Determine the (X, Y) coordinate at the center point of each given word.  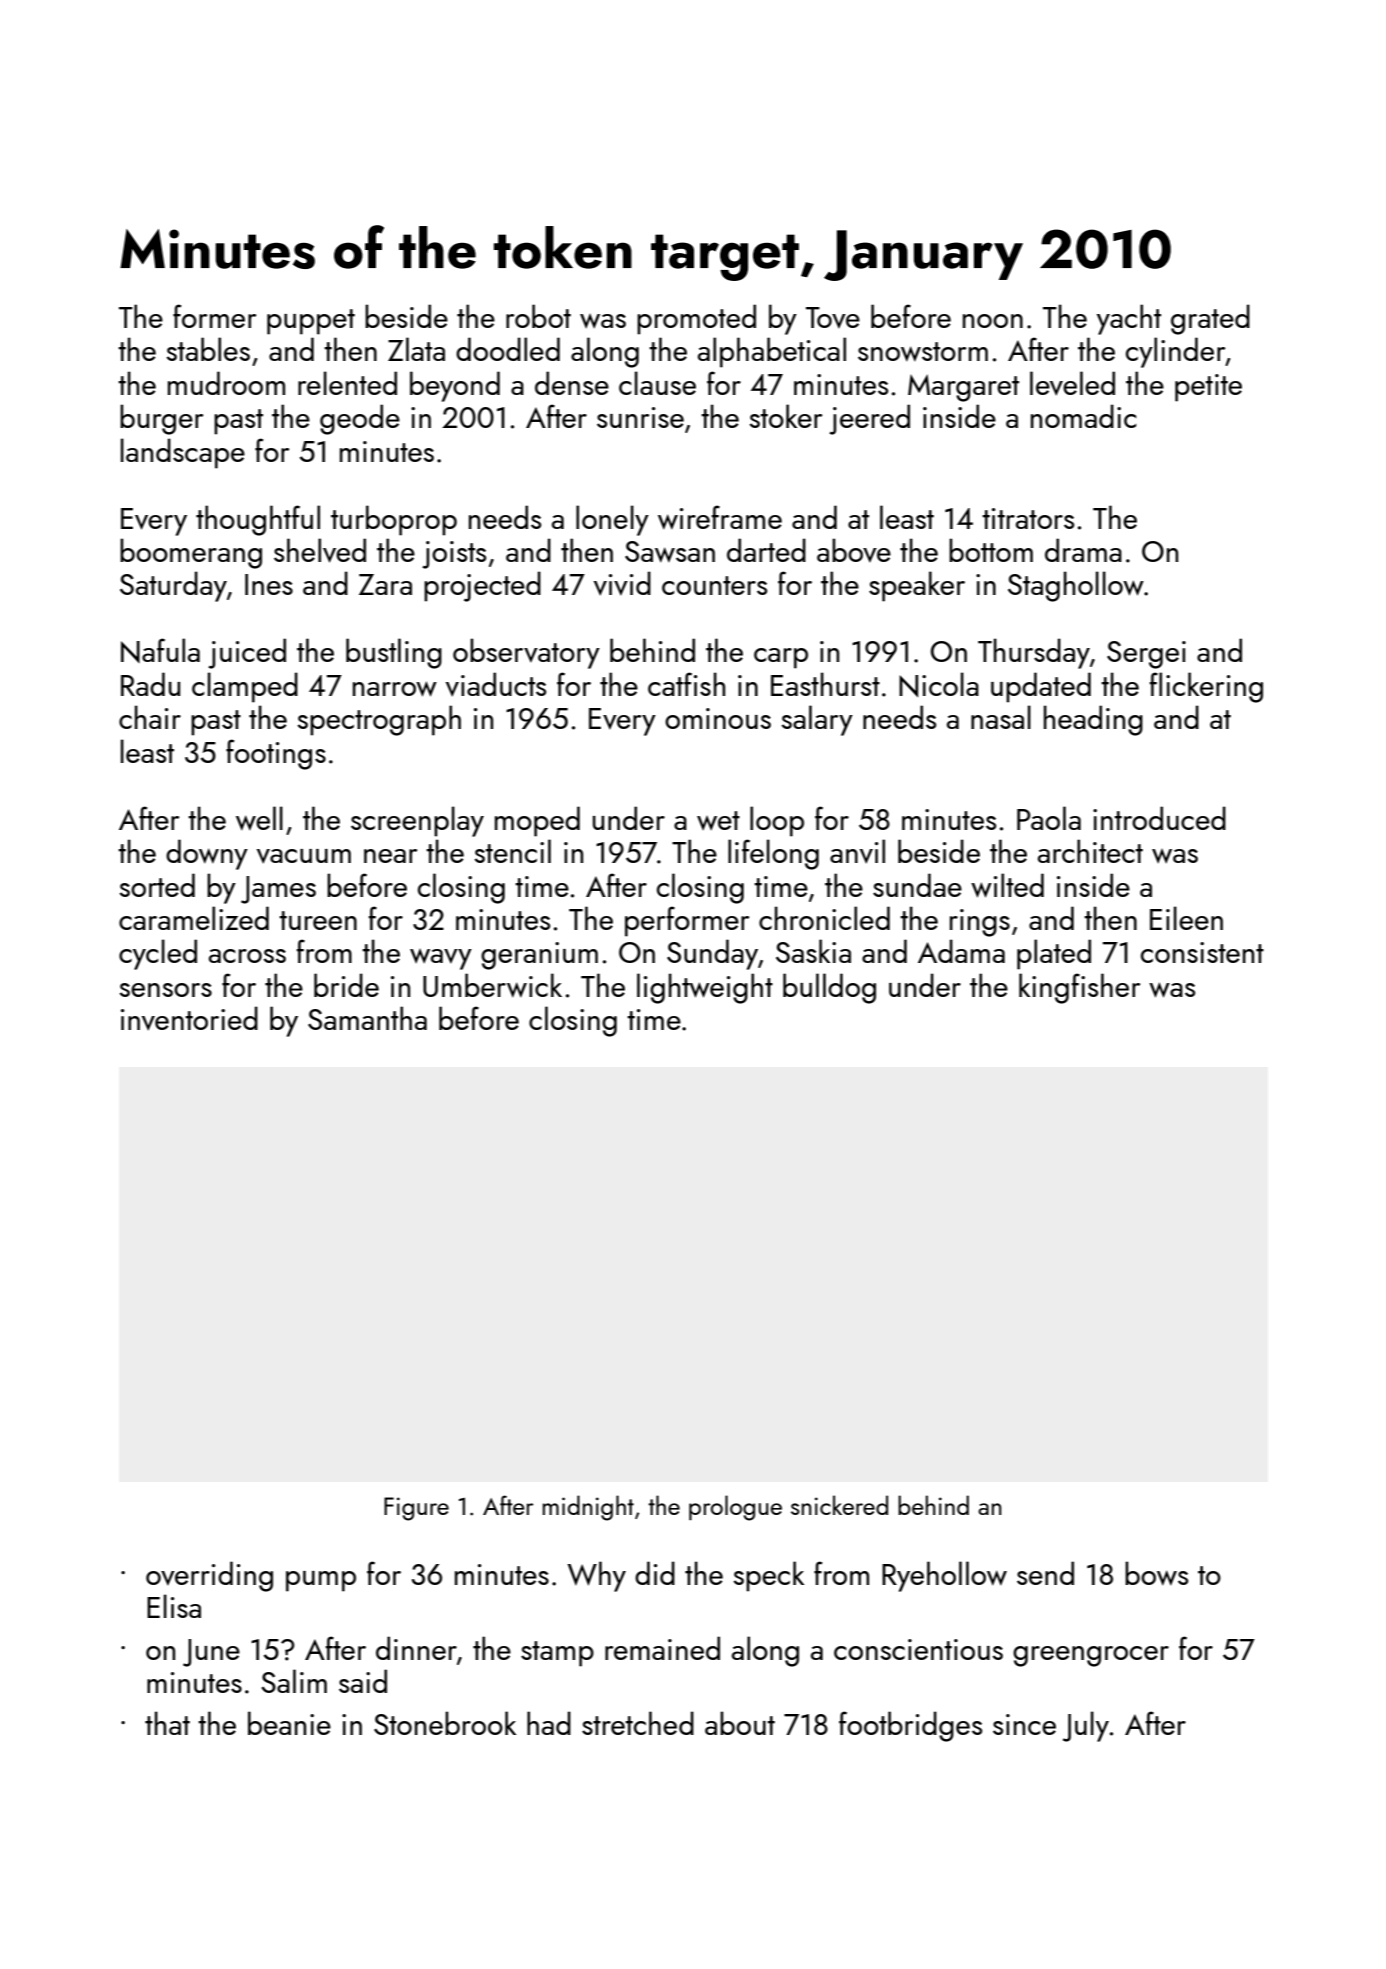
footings (276, 754)
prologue (735, 1508)
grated (1210, 319)
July (1086, 1726)
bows (1156, 1573)
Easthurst (825, 684)
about (740, 1723)
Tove (833, 318)
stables (208, 349)
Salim (294, 1681)
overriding (209, 1576)
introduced (1159, 818)
